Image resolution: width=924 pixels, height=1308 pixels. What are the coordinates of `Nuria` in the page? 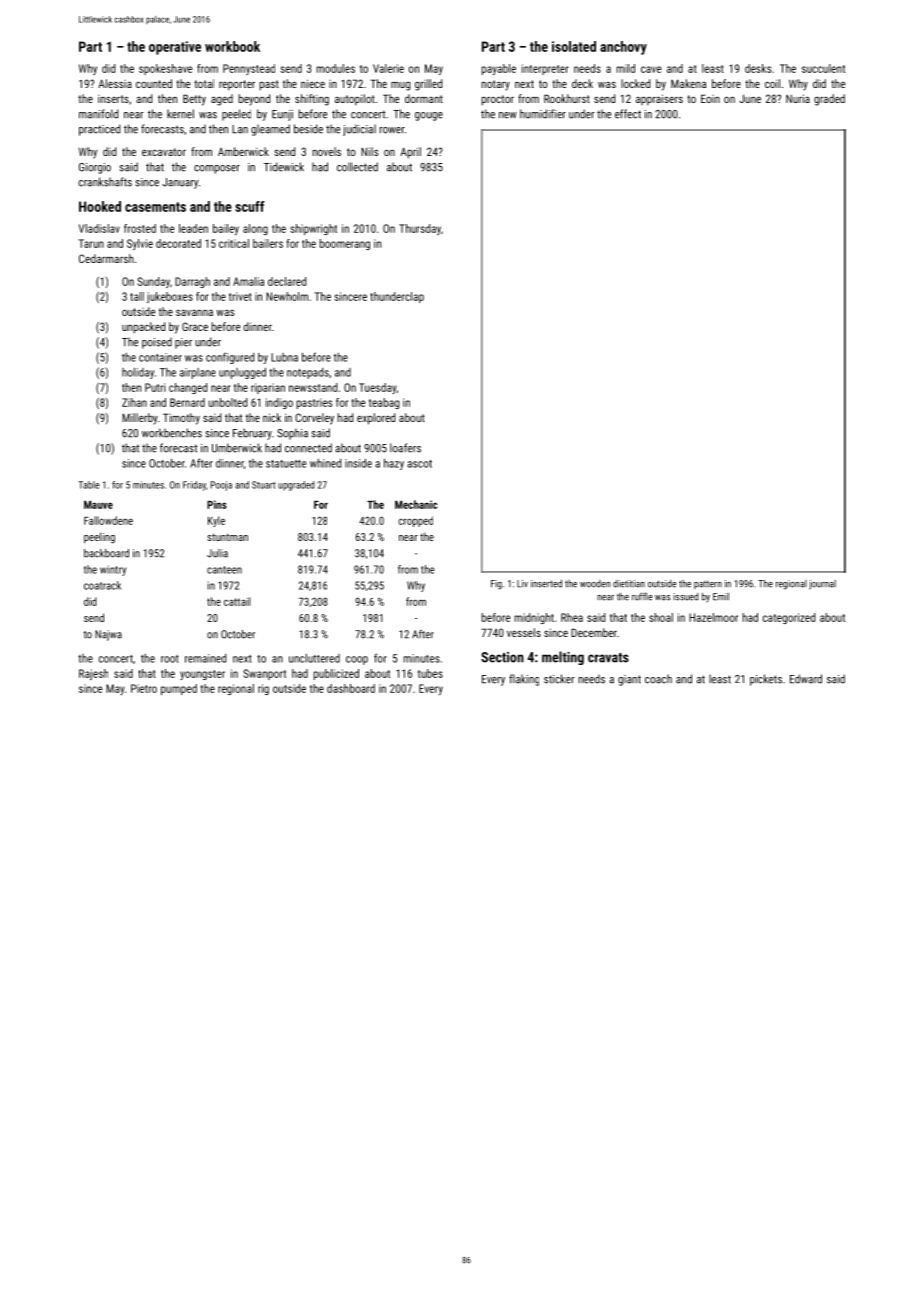 It's located at (798, 98).
